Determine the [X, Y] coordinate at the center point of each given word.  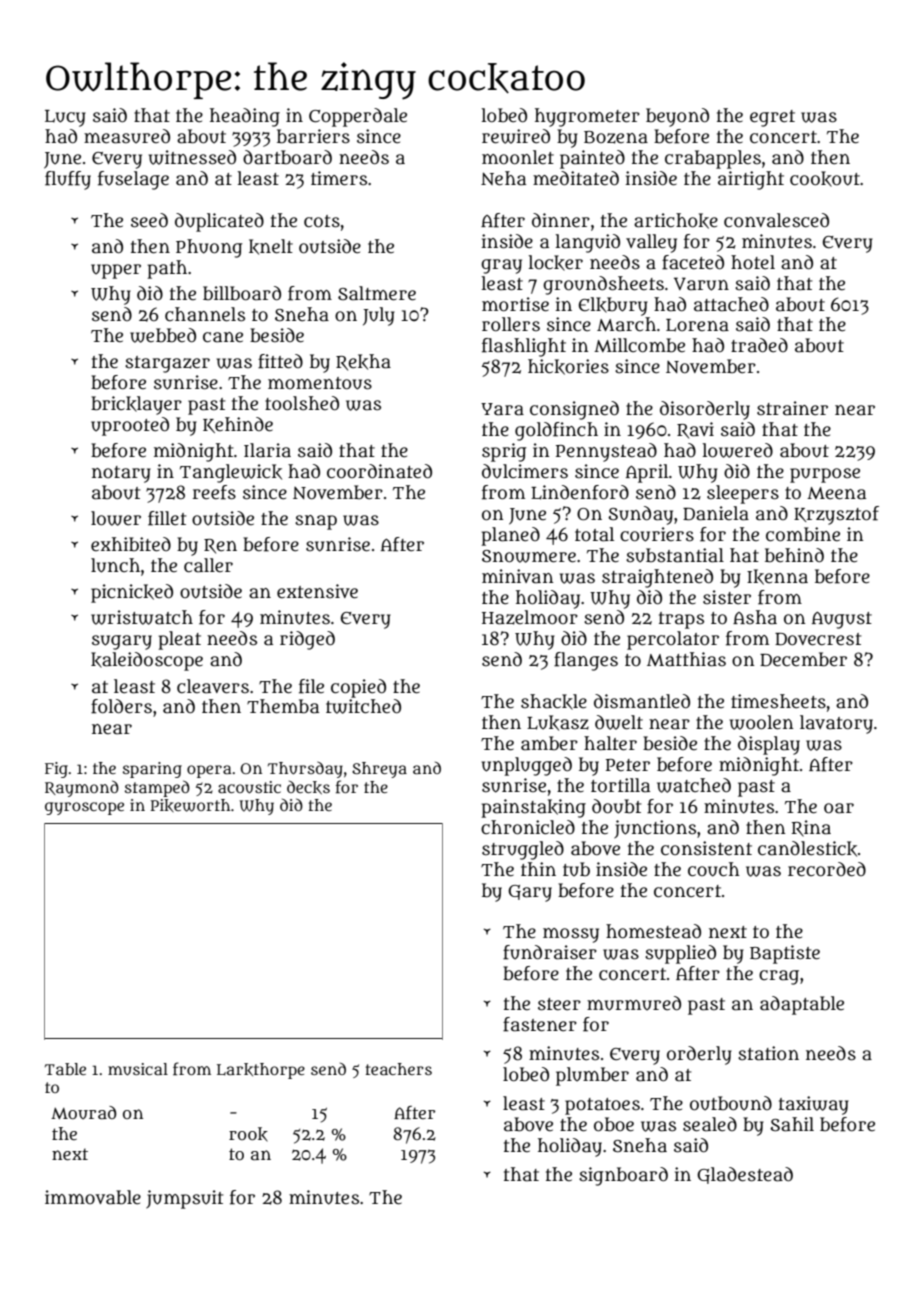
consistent [706, 848]
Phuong [209, 248]
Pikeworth [190, 805]
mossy [571, 935]
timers [339, 178]
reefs [214, 492]
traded [759, 345]
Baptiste [785, 954]
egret [772, 118]
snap [316, 522]
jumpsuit [184, 1199]
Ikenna [777, 577]
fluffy [68, 180]
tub [576, 869]
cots [322, 221]
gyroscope [84, 808]
